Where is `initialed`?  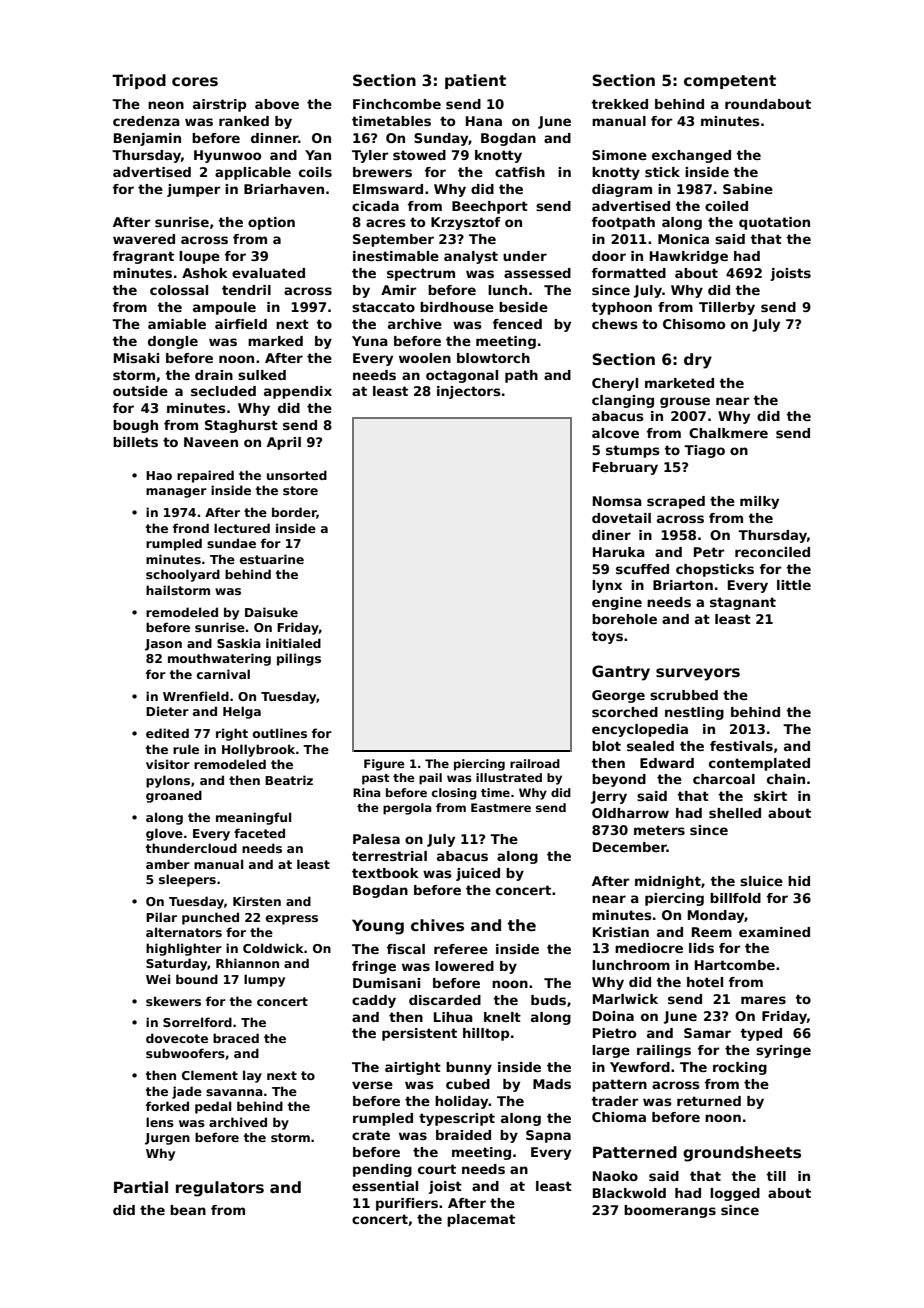 initialed is located at coordinates (293, 643).
